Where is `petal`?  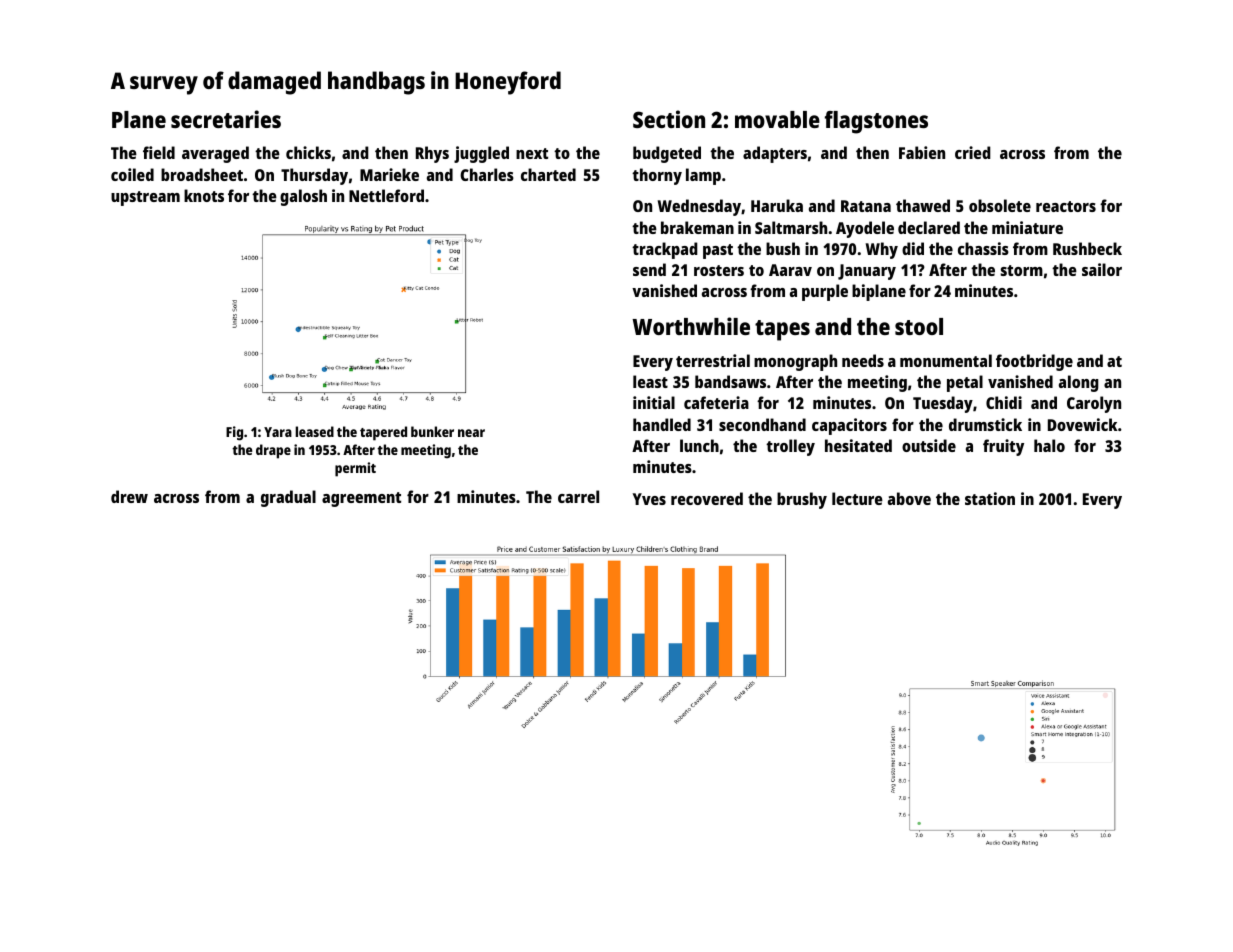
petal is located at coordinates (965, 383).
